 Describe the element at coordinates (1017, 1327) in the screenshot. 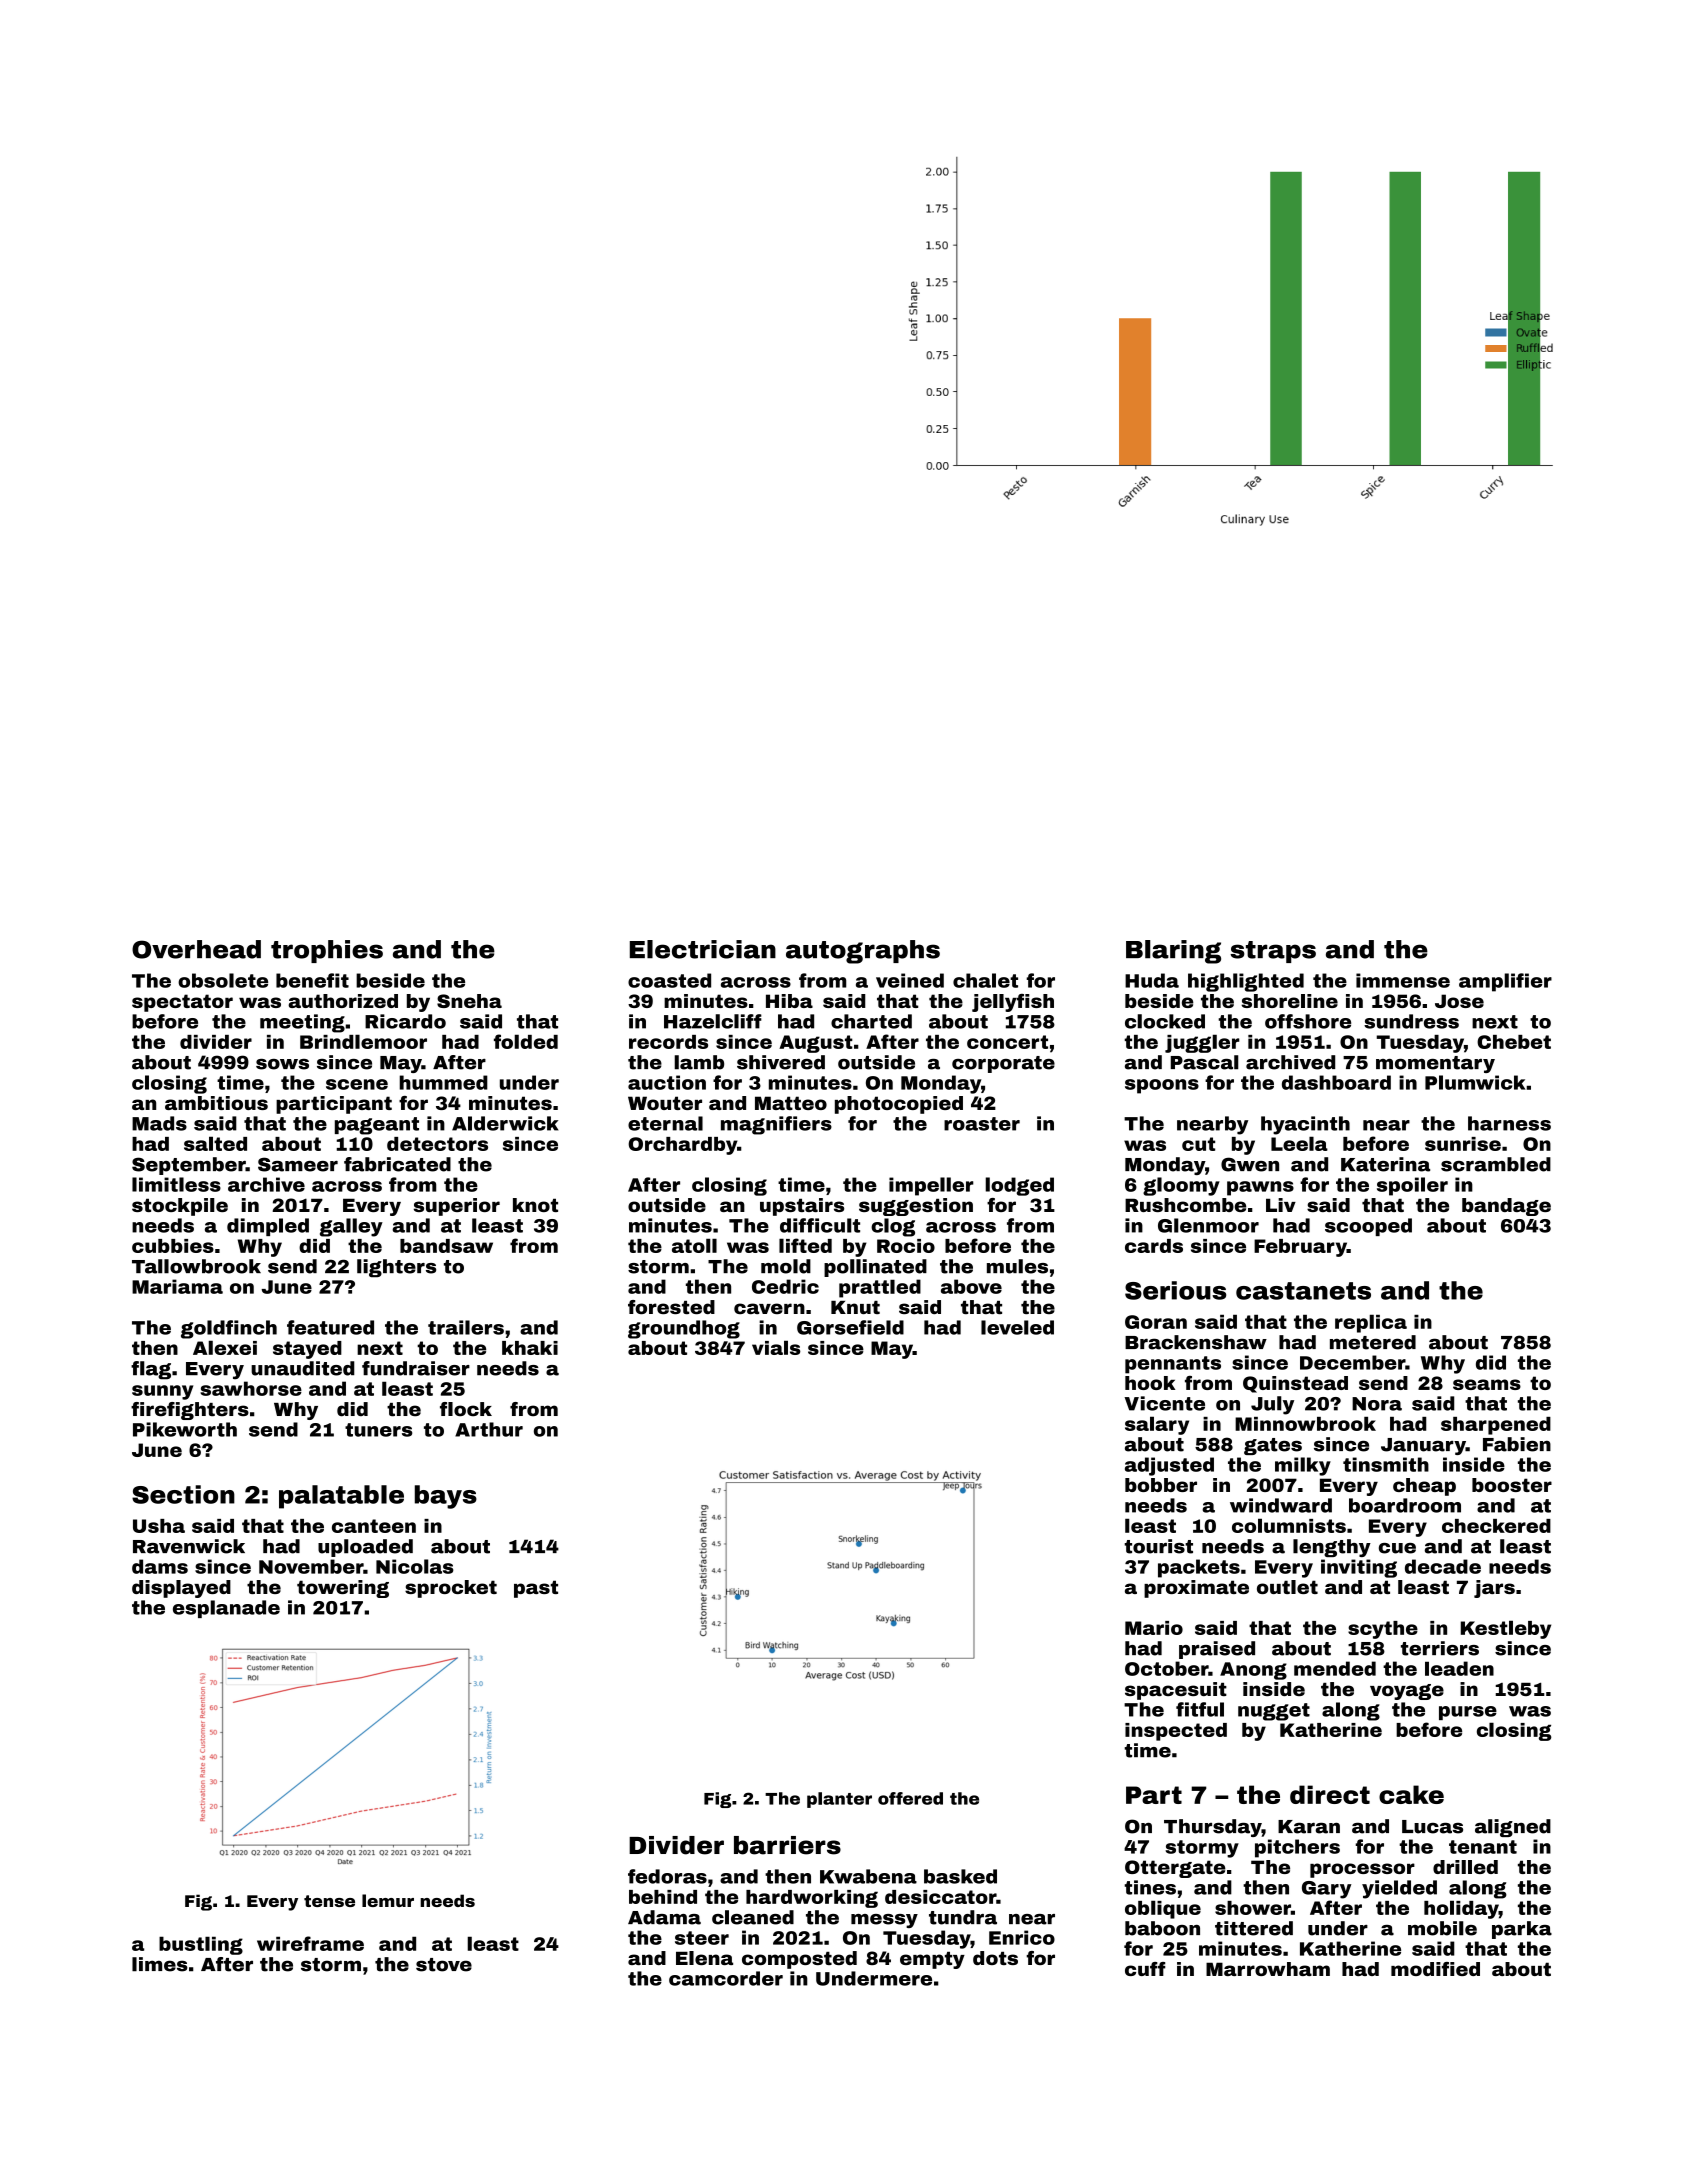

I see `leveled` at that location.
